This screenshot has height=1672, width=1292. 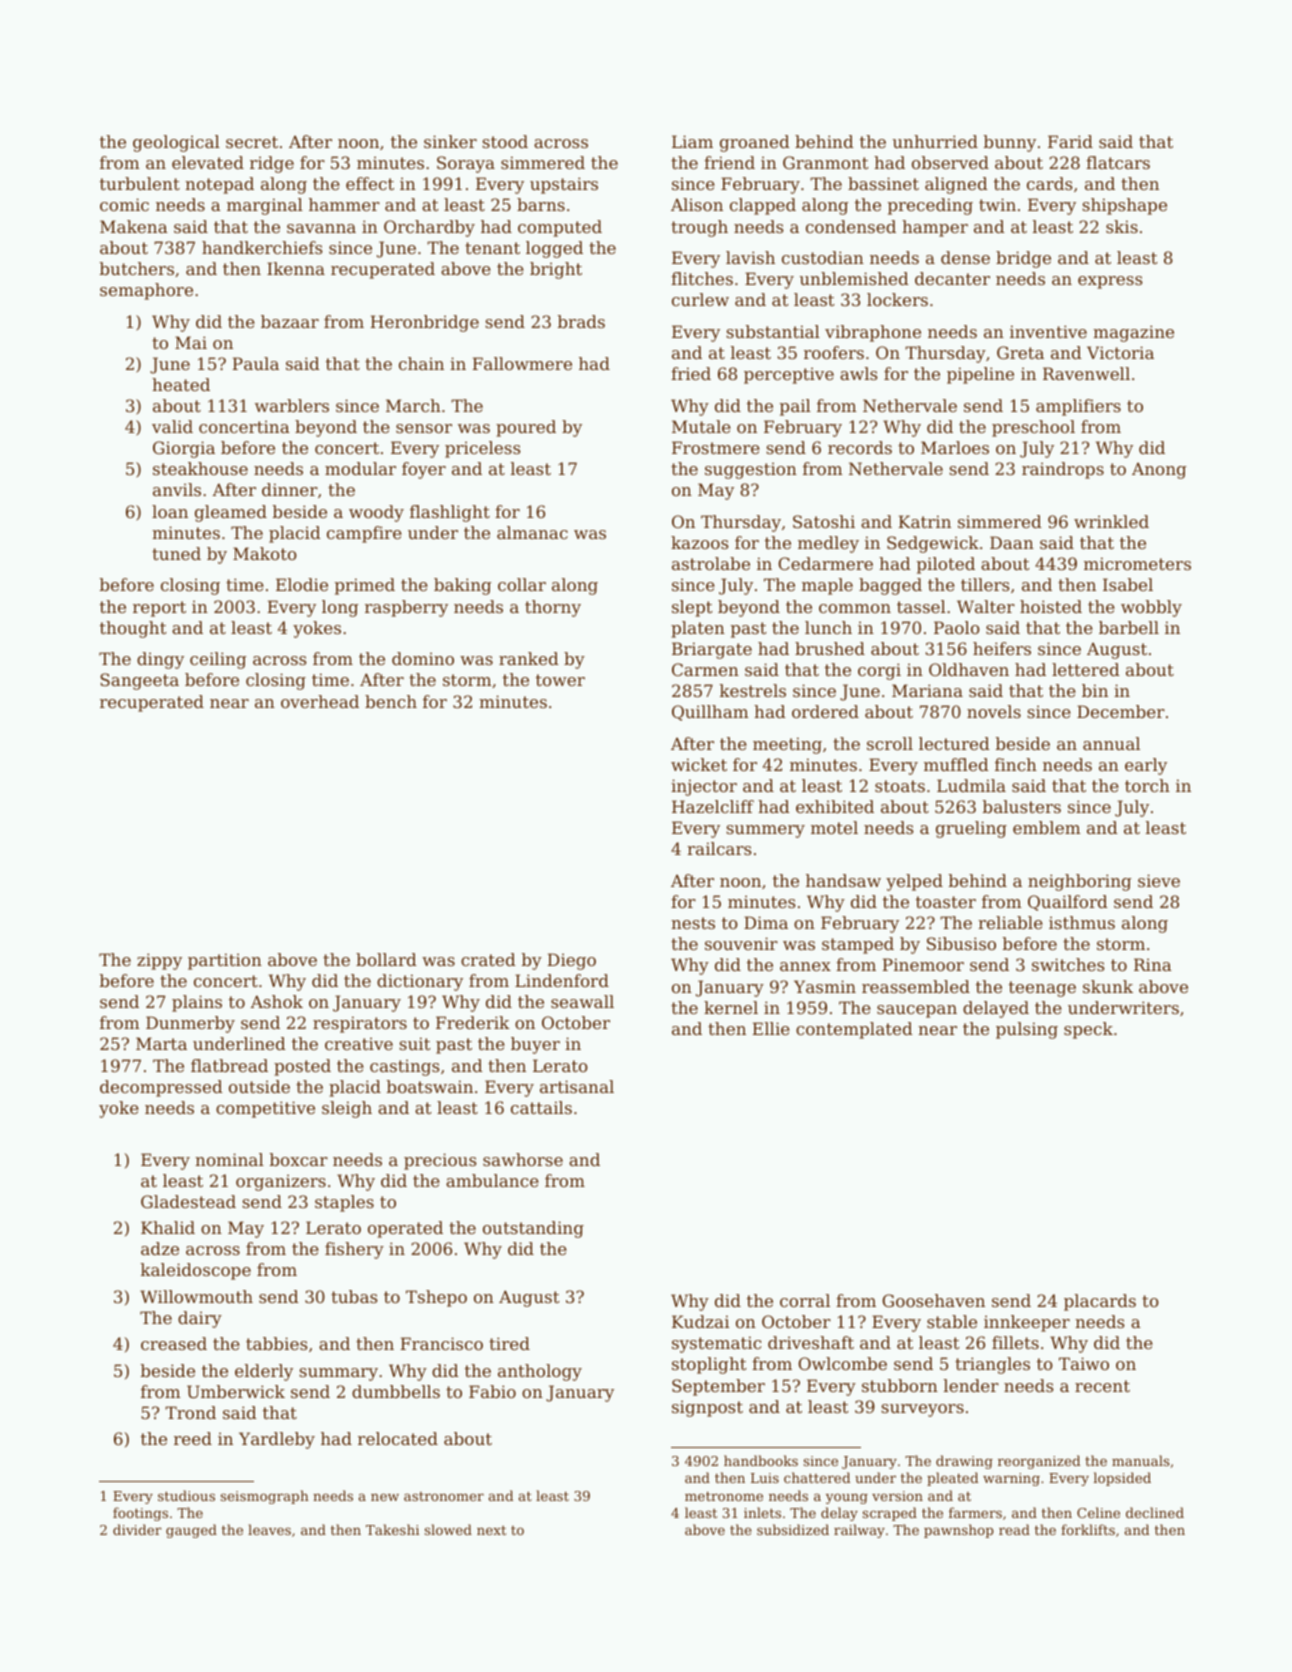 I want to click on brads, so click(x=581, y=321).
